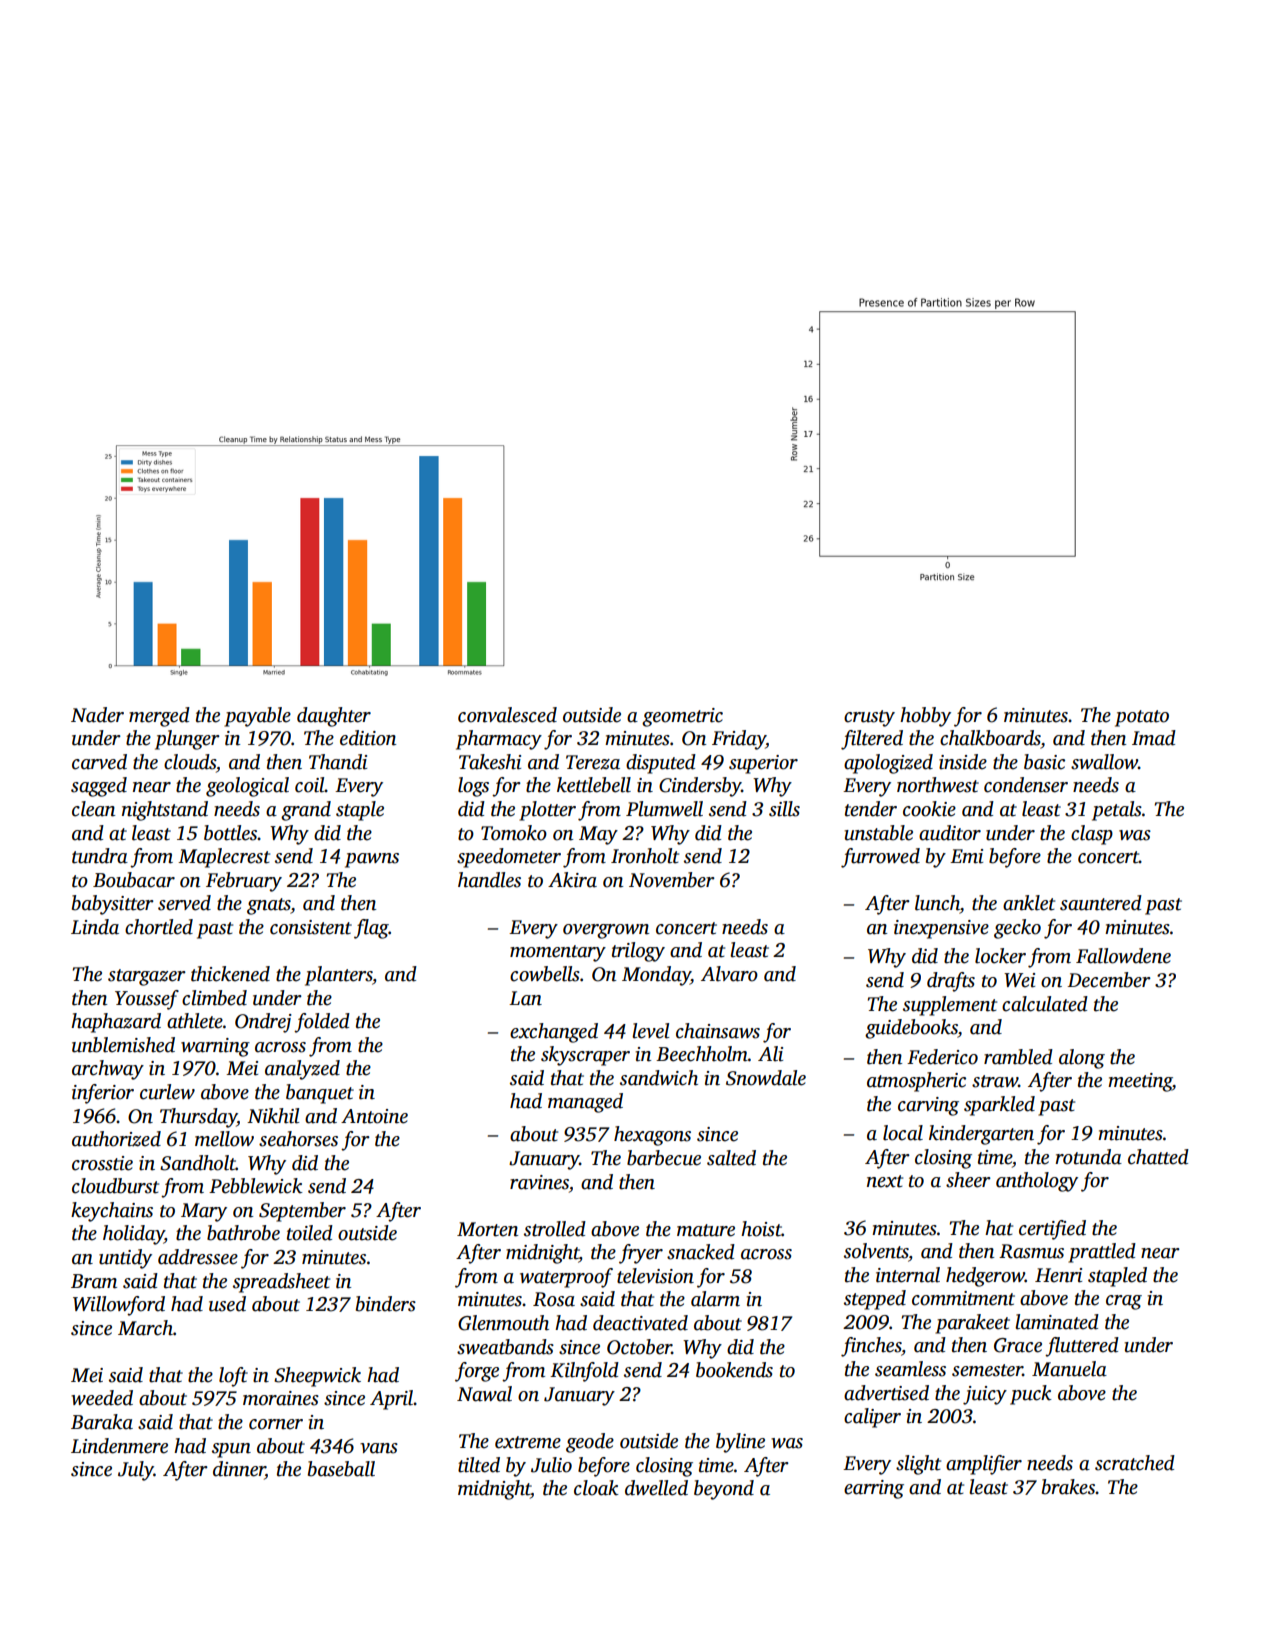 This page has height=1637, width=1265. Describe the element at coordinates (1154, 738) in the page. I see `Imad` at that location.
